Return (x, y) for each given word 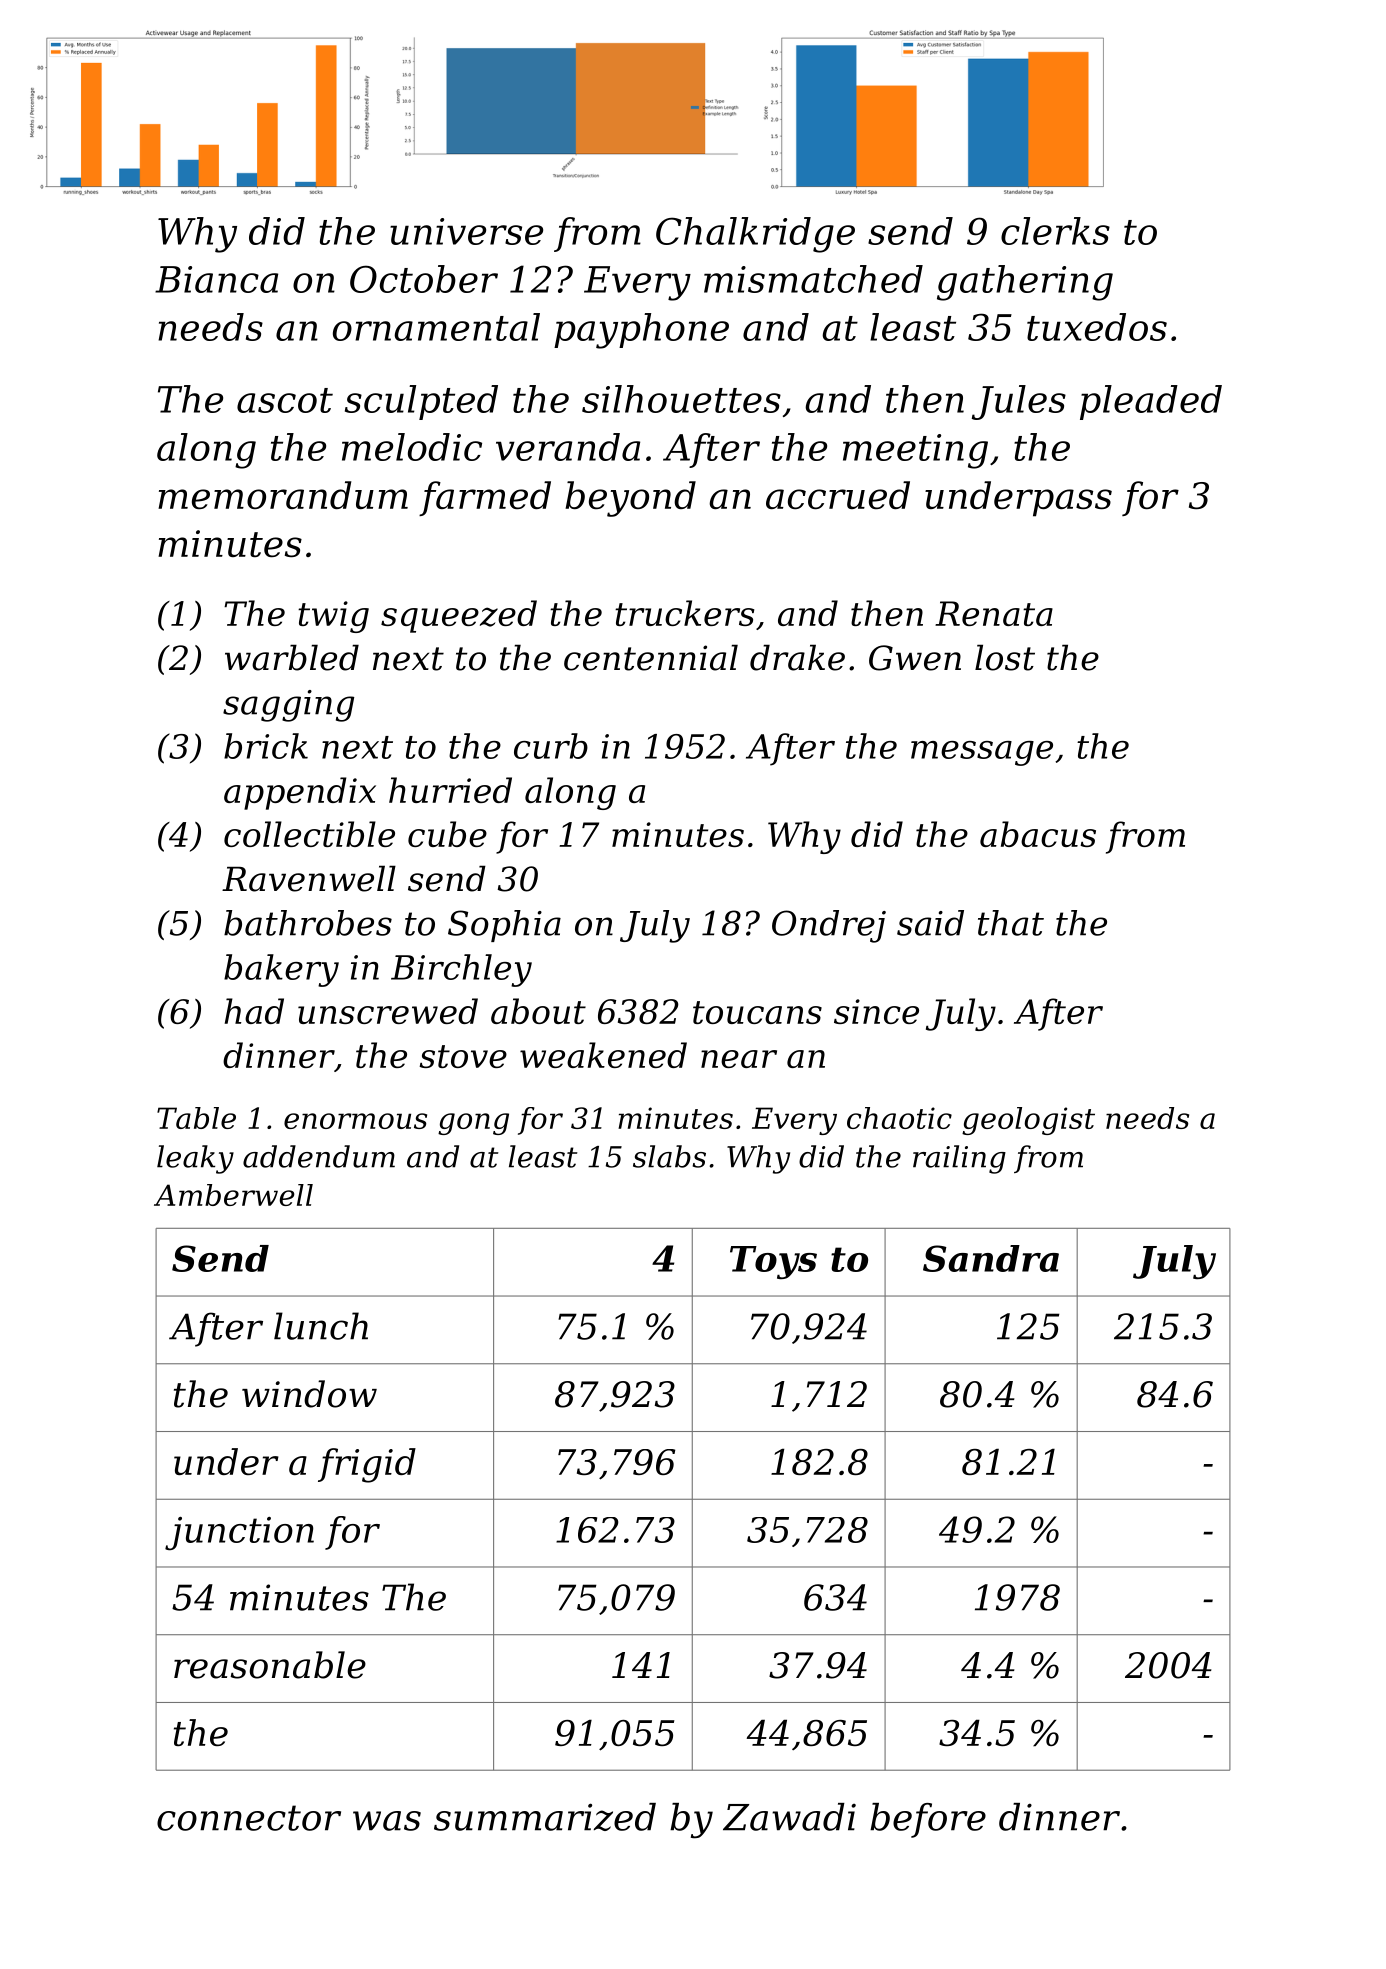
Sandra (991, 1258)
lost (1005, 657)
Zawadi (789, 1817)
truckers (684, 613)
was (387, 1821)
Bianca (216, 279)
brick (266, 746)
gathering (1025, 283)
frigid (367, 1465)
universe (466, 231)
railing (959, 1159)
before (928, 1820)
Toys (773, 1262)
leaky (195, 1159)
